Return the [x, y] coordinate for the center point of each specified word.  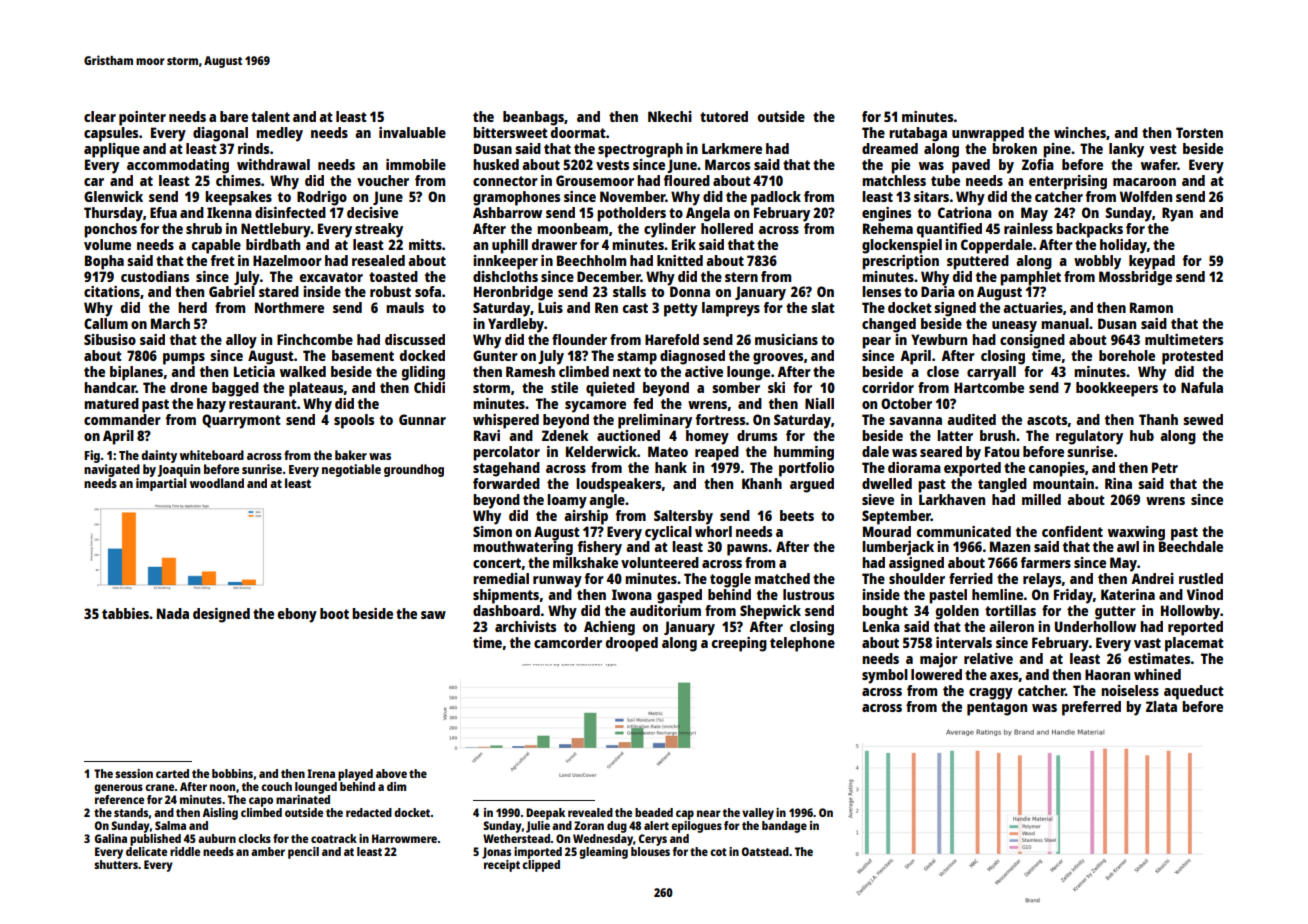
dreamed [890, 148]
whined [1157, 674]
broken [1014, 148]
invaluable [412, 132]
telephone [802, 644]
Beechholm [591, 260]
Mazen [1010, 546]
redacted [369, 812]
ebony [297, 615]
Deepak [545, 814]
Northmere [289, 307]
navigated [112, 470]
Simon [492, 531]
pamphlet [1030, 278]
